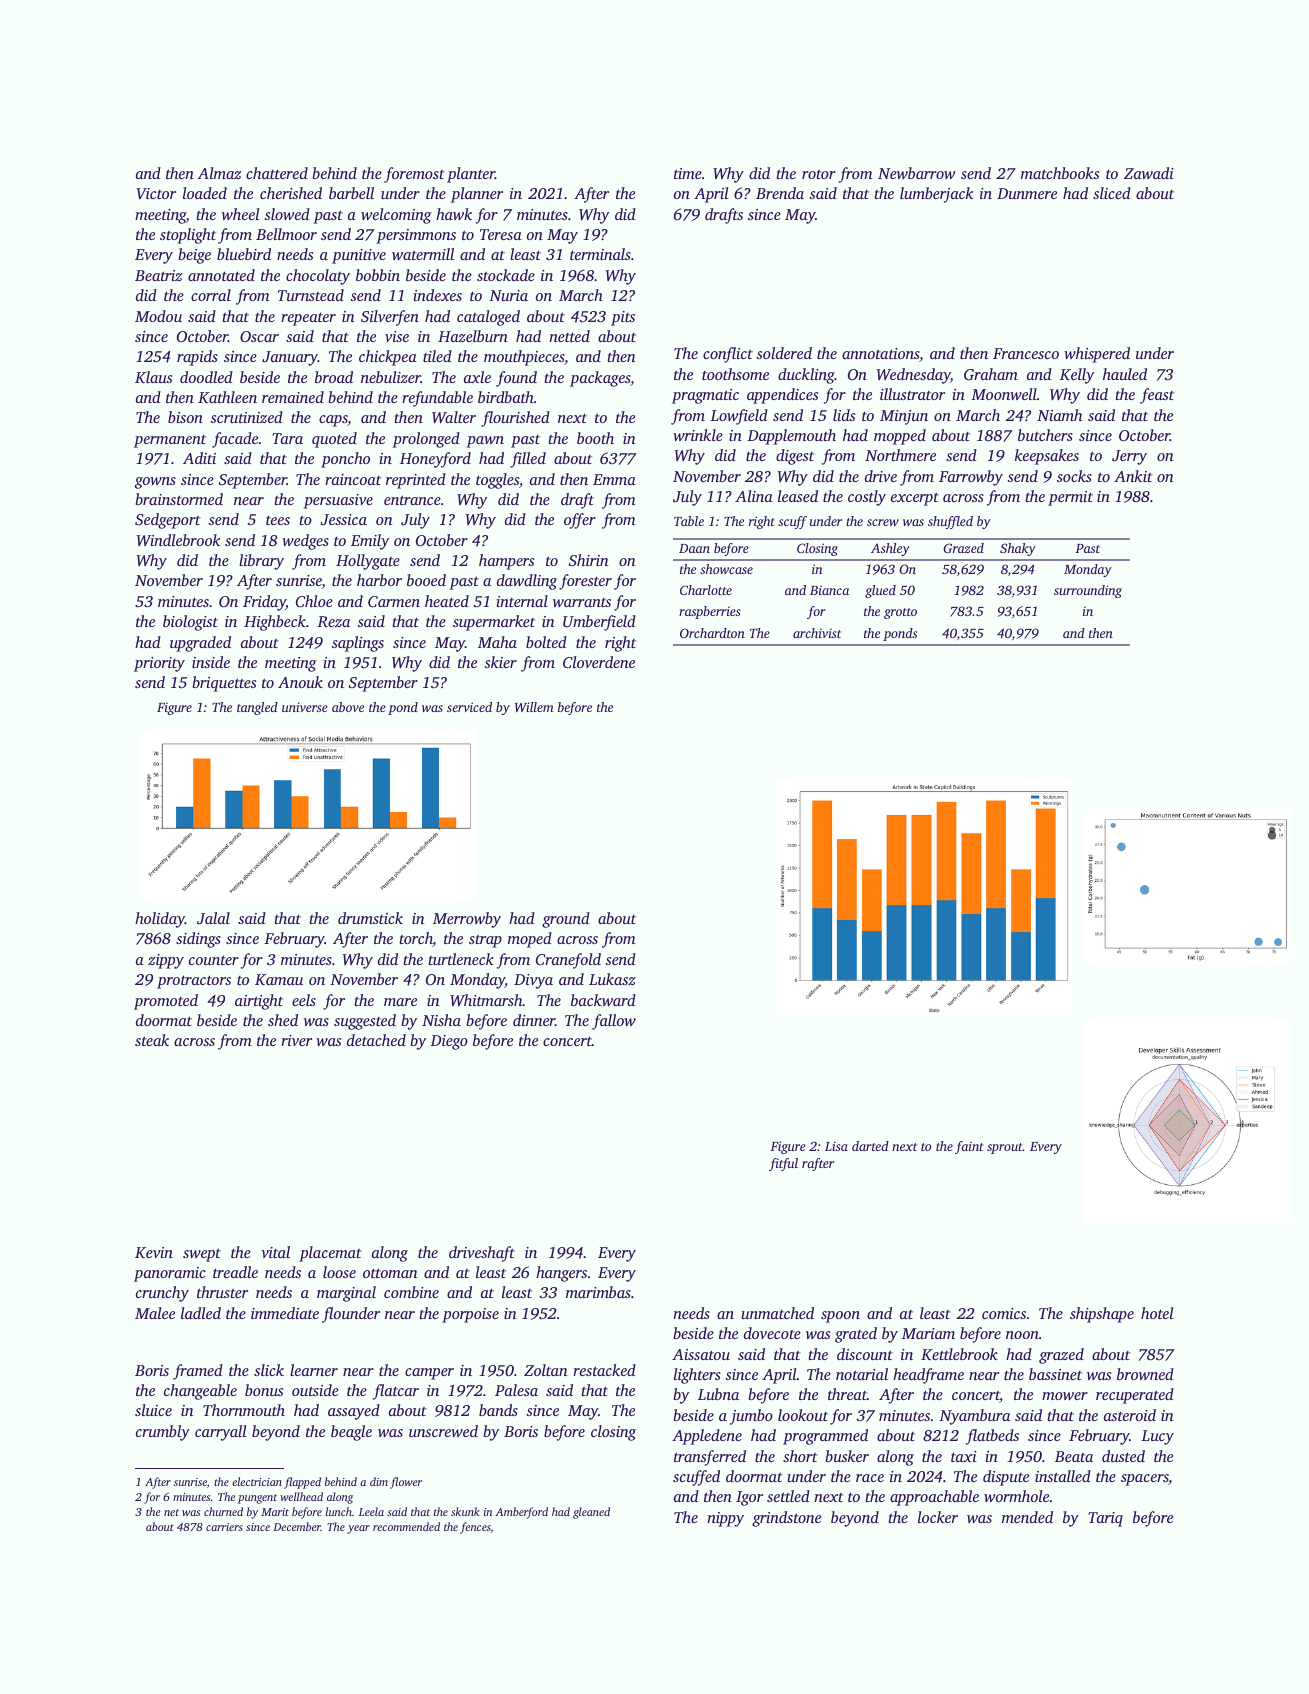 Image resolution: width=1309 pixels, height=1694 pixels. Describe the element at coordinates (780, 193) in the screenshot. I see `Brenda` at that location.
